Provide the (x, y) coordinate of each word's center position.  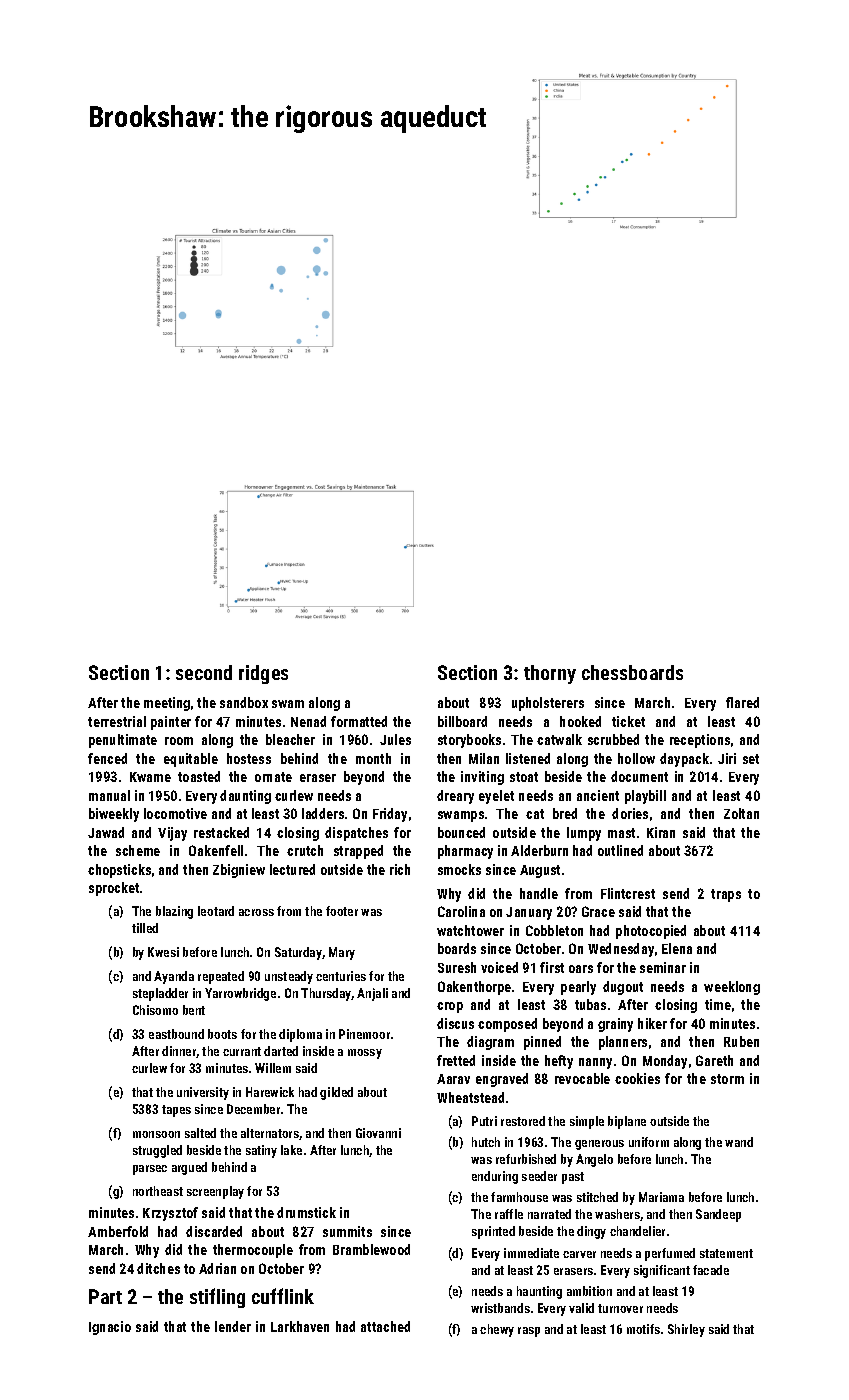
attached (385, 1326)
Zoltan (741, 813)
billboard (462, 721)
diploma (300, 1035)
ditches (158, 1268)
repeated (221, 977)
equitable (191, 760)
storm (727, 1079)
